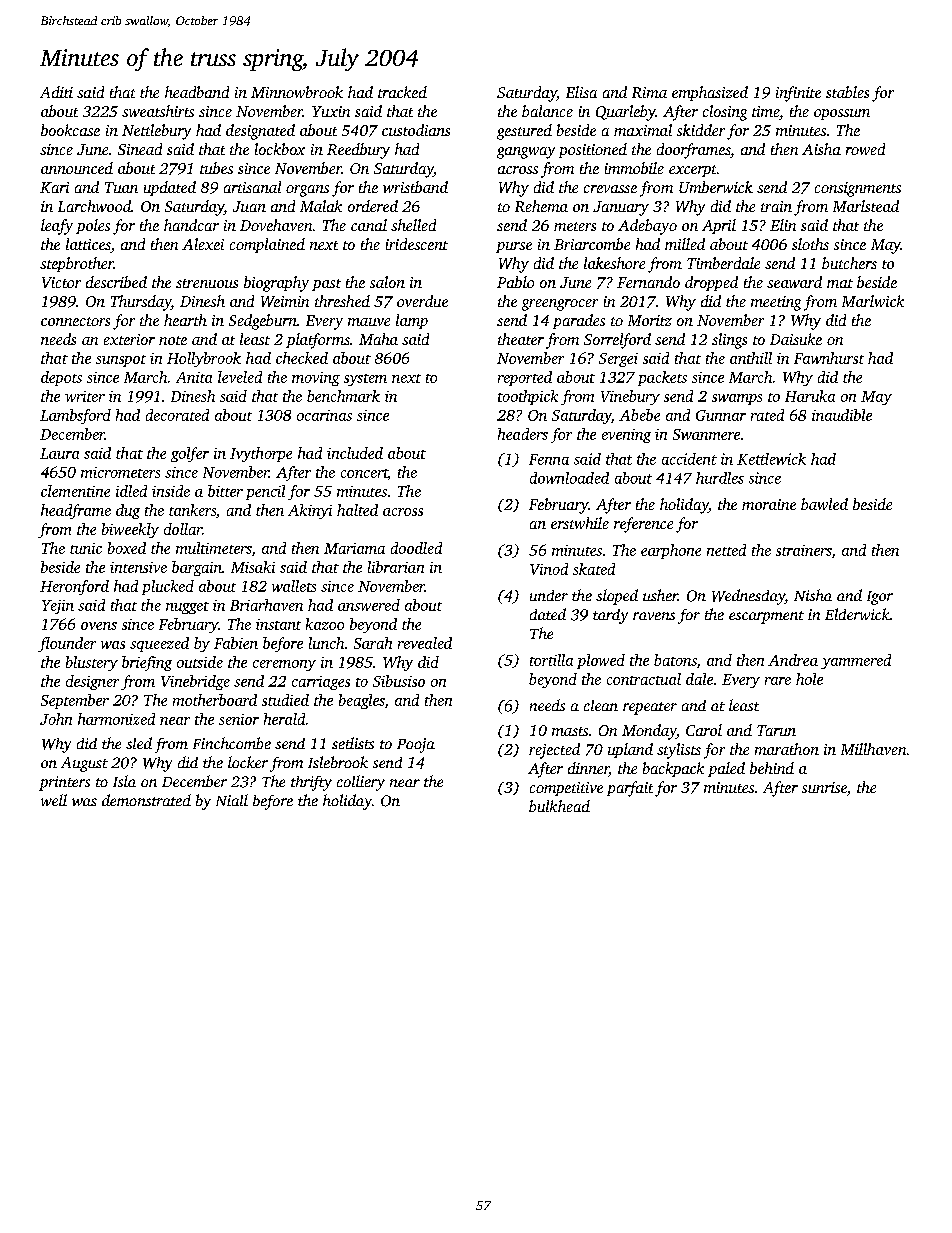 This image has height=1233, width=952. What do you see at coordinates (824, 787) in the image?
I see `sunrise` at bounding box center [824, 787].
